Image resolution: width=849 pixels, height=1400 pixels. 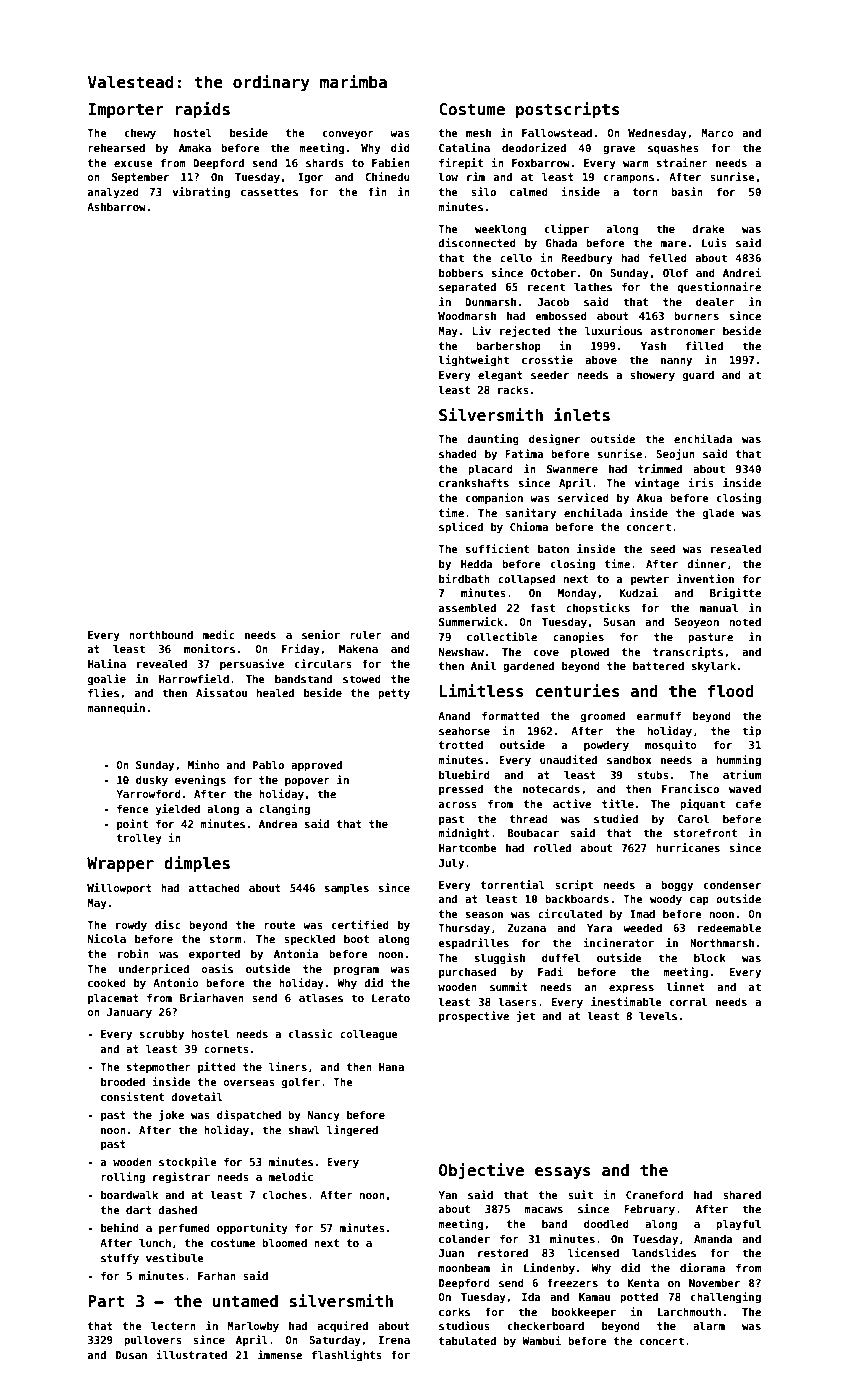 What do you see at coordinates (191, 1354) in the page?
I see `illustrated` at bounding box center [191, 1354].
